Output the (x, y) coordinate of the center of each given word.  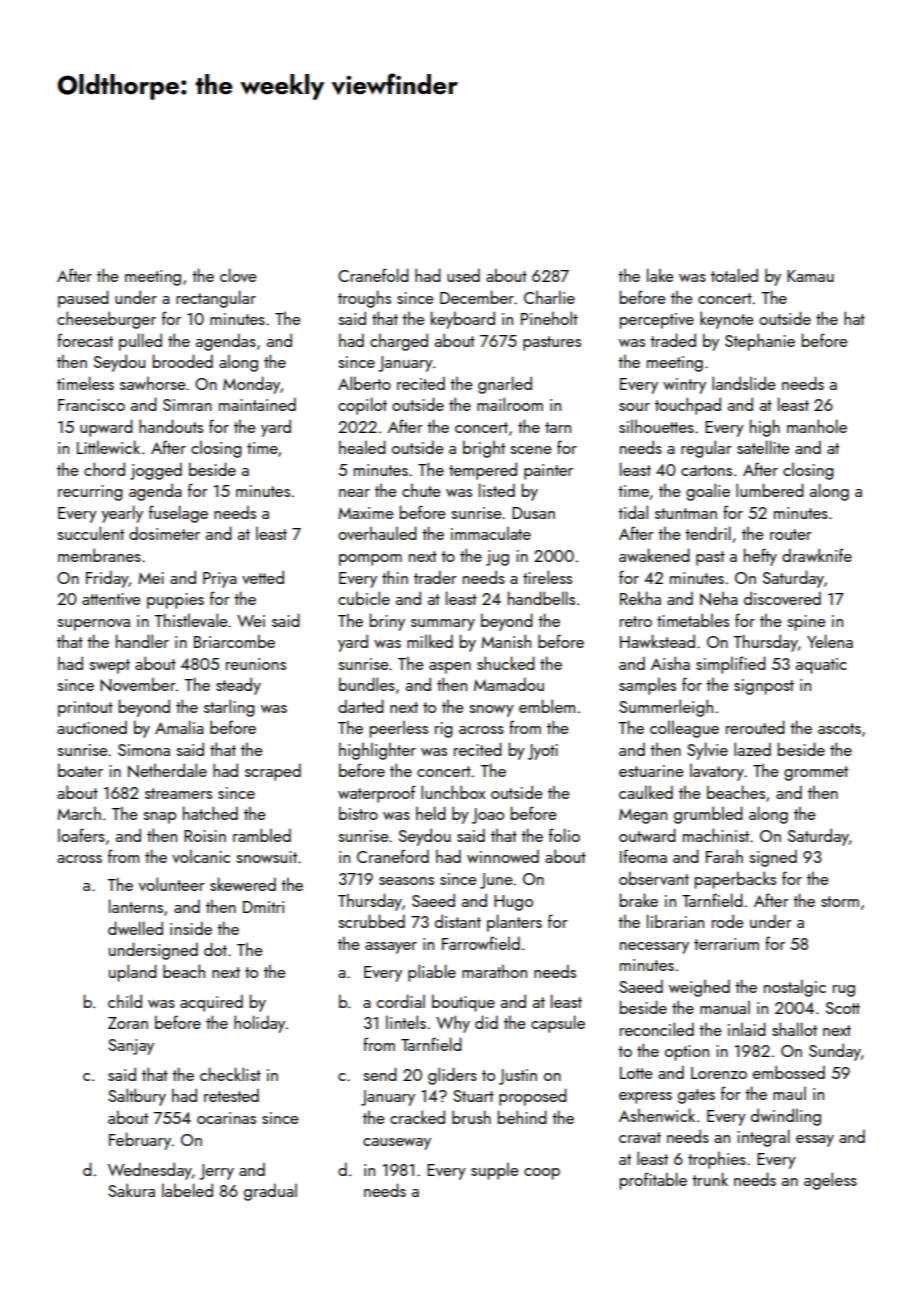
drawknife (817, 555)
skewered (243, 884)
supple (495, 1171)
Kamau (810, 276)
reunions (256, 664)
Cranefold (373, 275)
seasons (406, 881)
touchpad (688, 406)
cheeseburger (106, 320)
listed (497, 490)
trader (435, 577)
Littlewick (108, 447)
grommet (816, 773)
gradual (270, 1192)
